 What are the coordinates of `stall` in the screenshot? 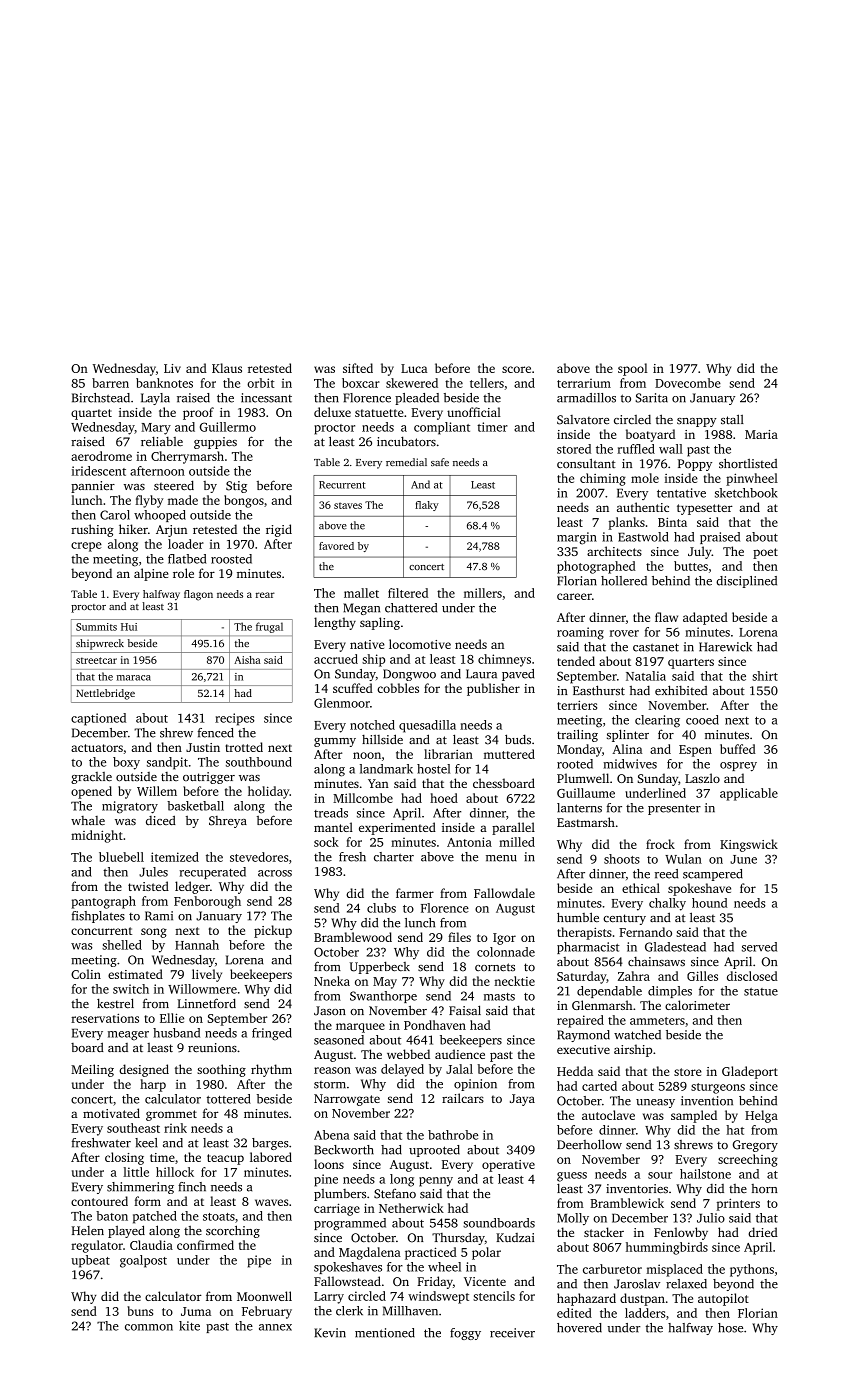 It's located at (732, 419).
